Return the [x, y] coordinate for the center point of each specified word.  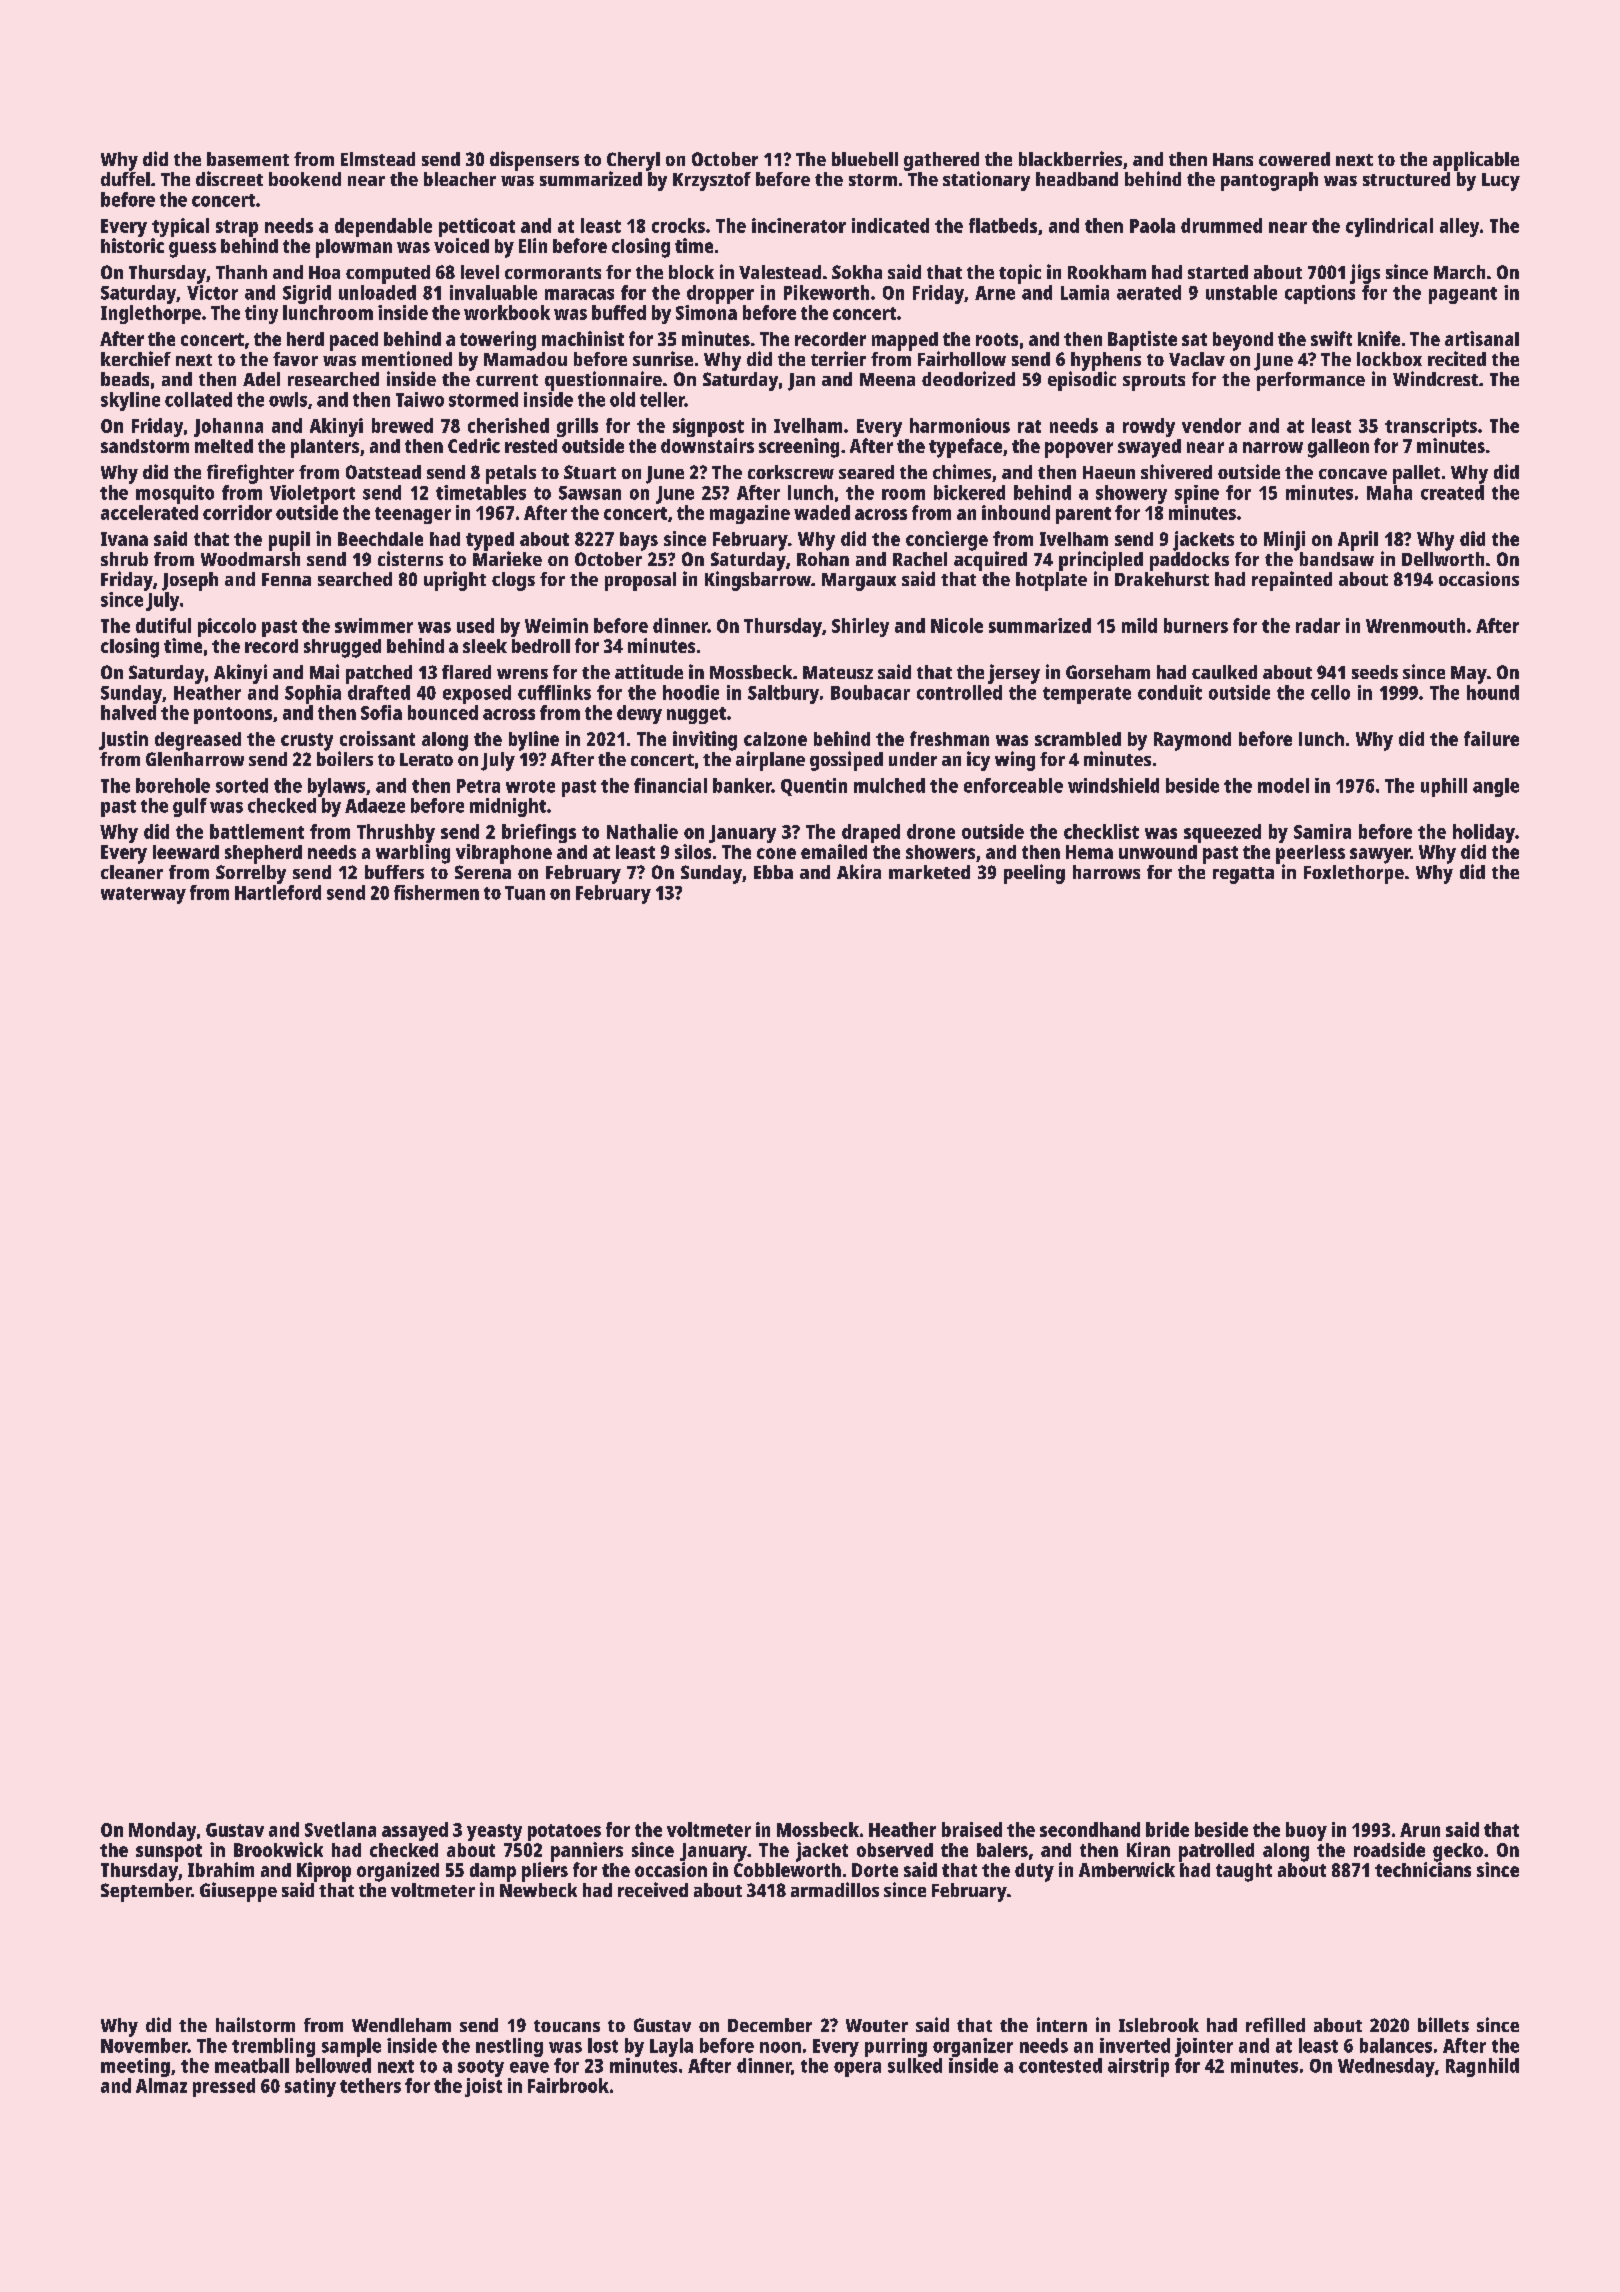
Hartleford [278, 892]
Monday [162, 1831]
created [1452, 492]
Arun [1420, 1830]
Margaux [859, 582]
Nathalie [642, 831]
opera [857, 2069]
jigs [1365, 274]
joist [483, 2087]
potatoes [564, 1832]
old [622, 399]
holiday [1484, 833]
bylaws [336, 787]
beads [125, 379]
